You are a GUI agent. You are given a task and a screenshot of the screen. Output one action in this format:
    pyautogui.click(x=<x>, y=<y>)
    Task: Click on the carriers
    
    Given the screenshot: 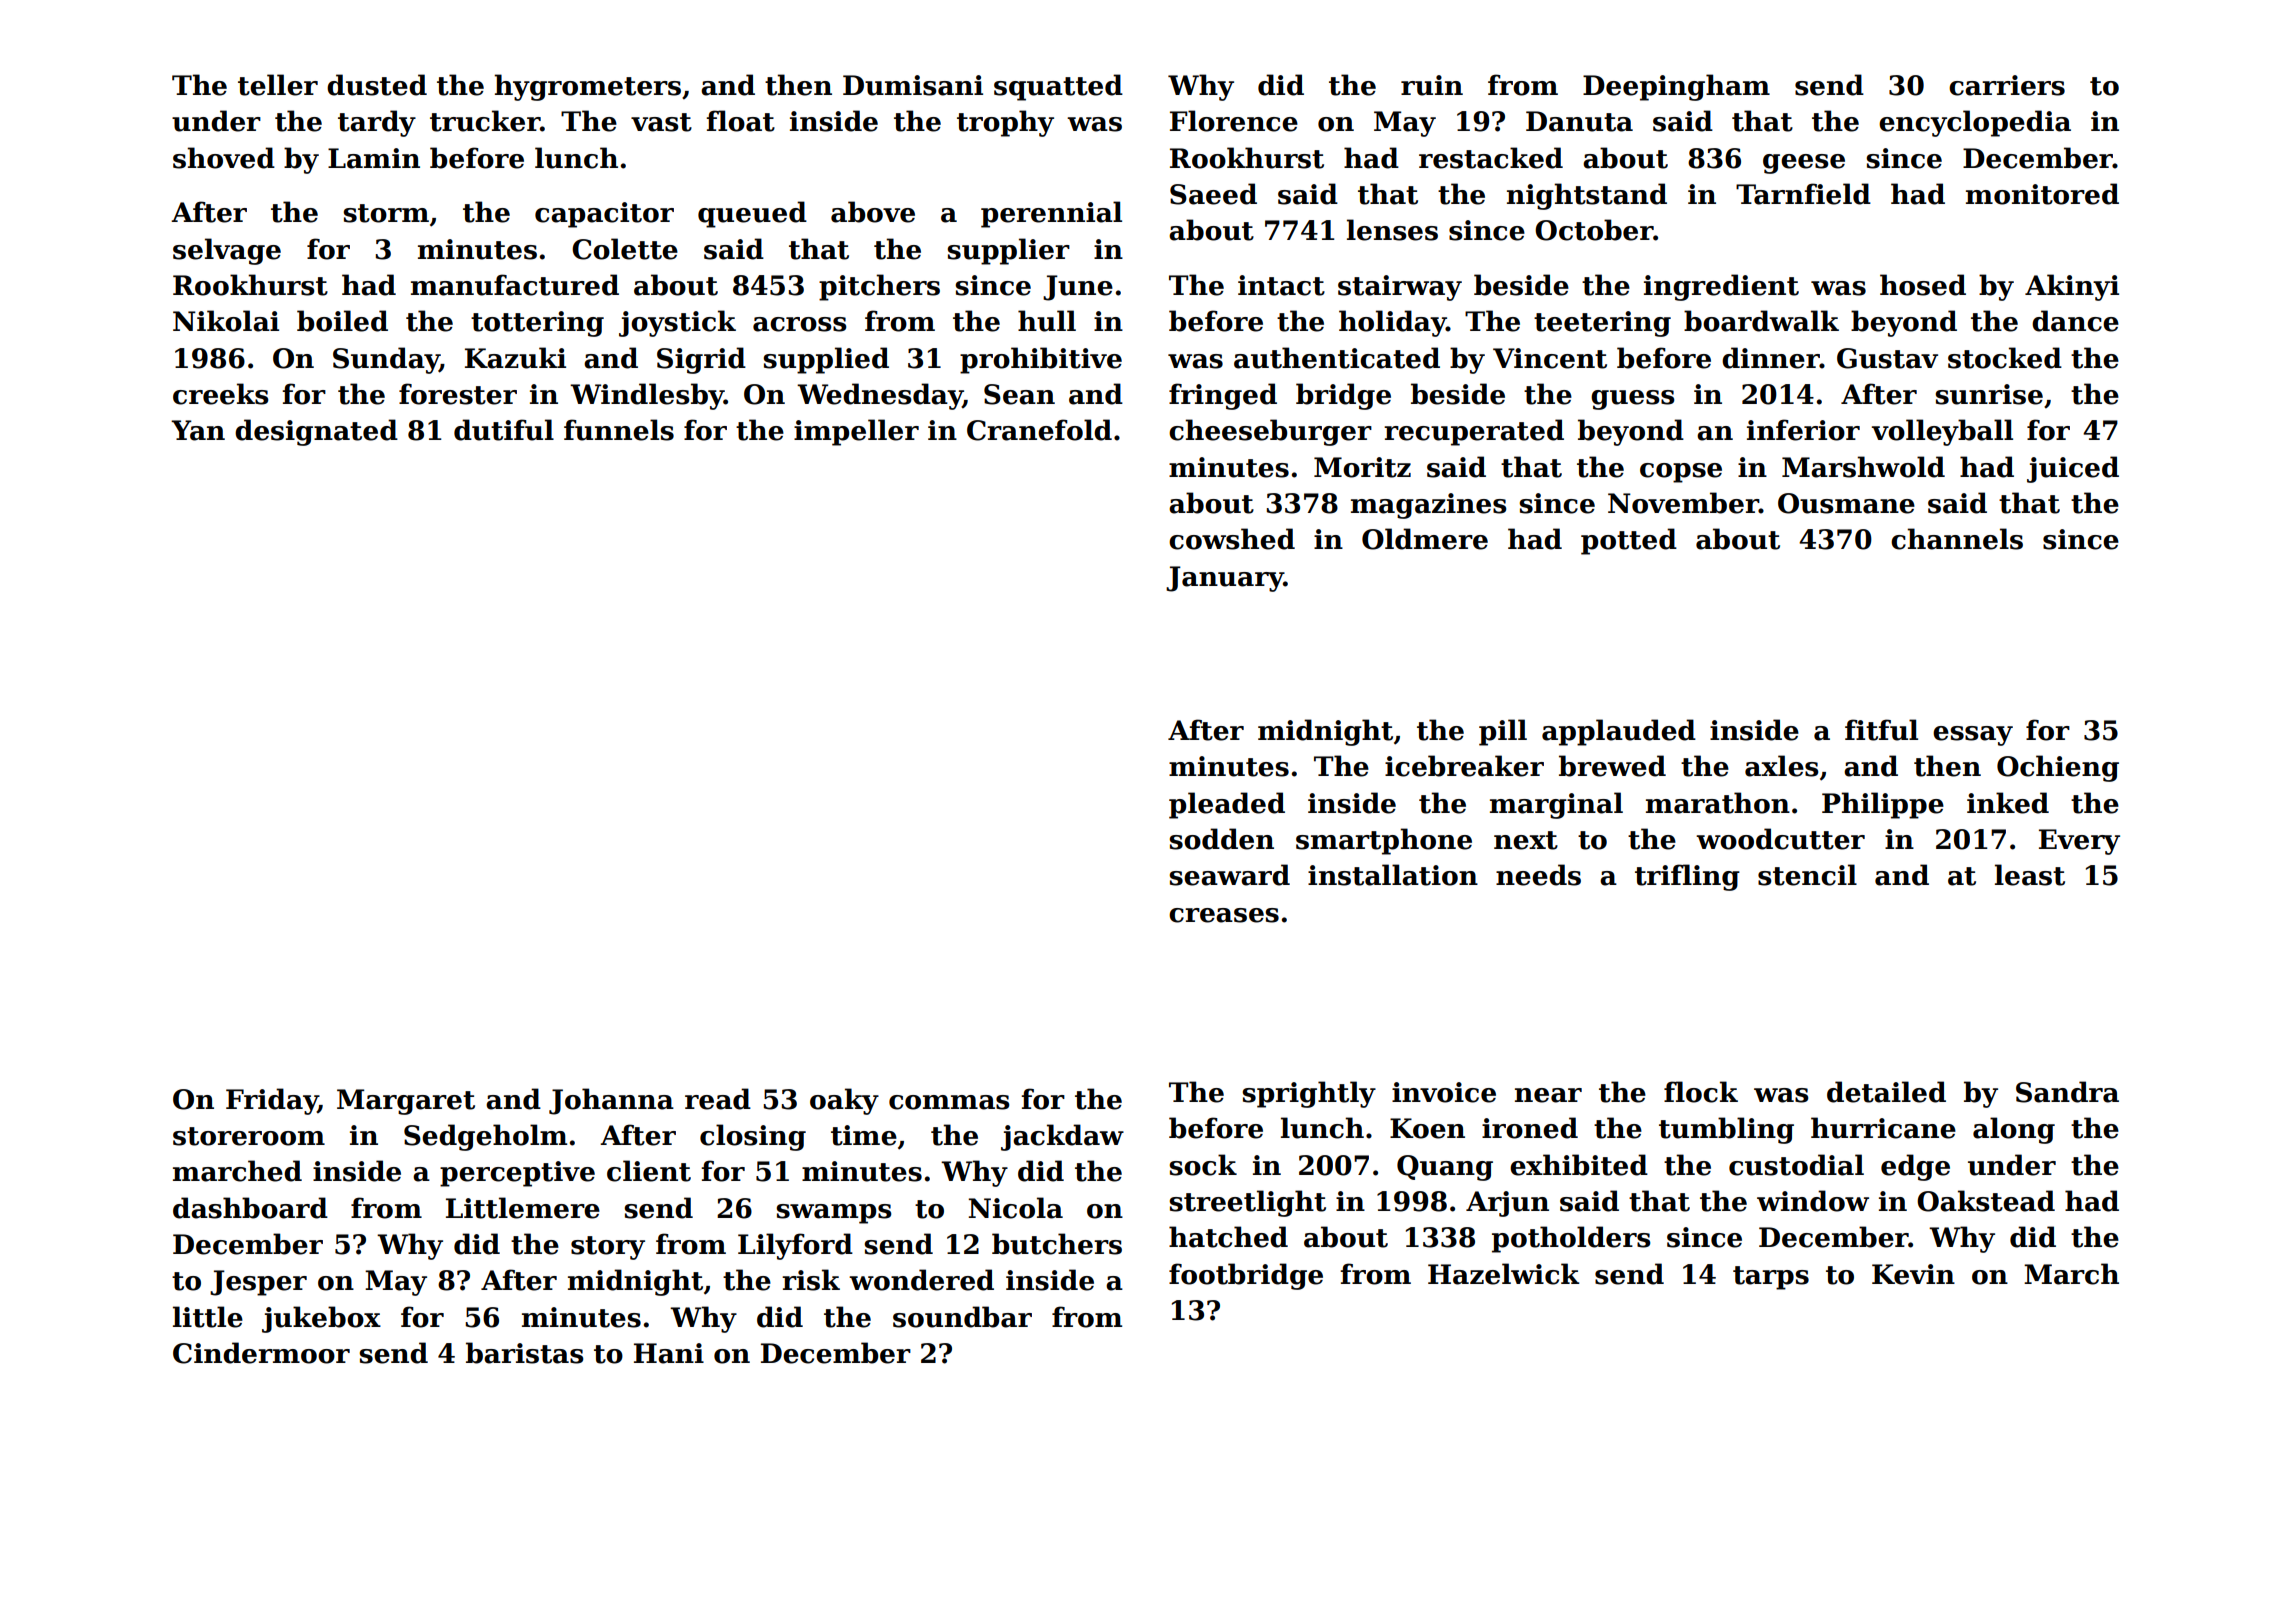 What is the action you would take?
    pyautogui.click(x=2007, y=85)
